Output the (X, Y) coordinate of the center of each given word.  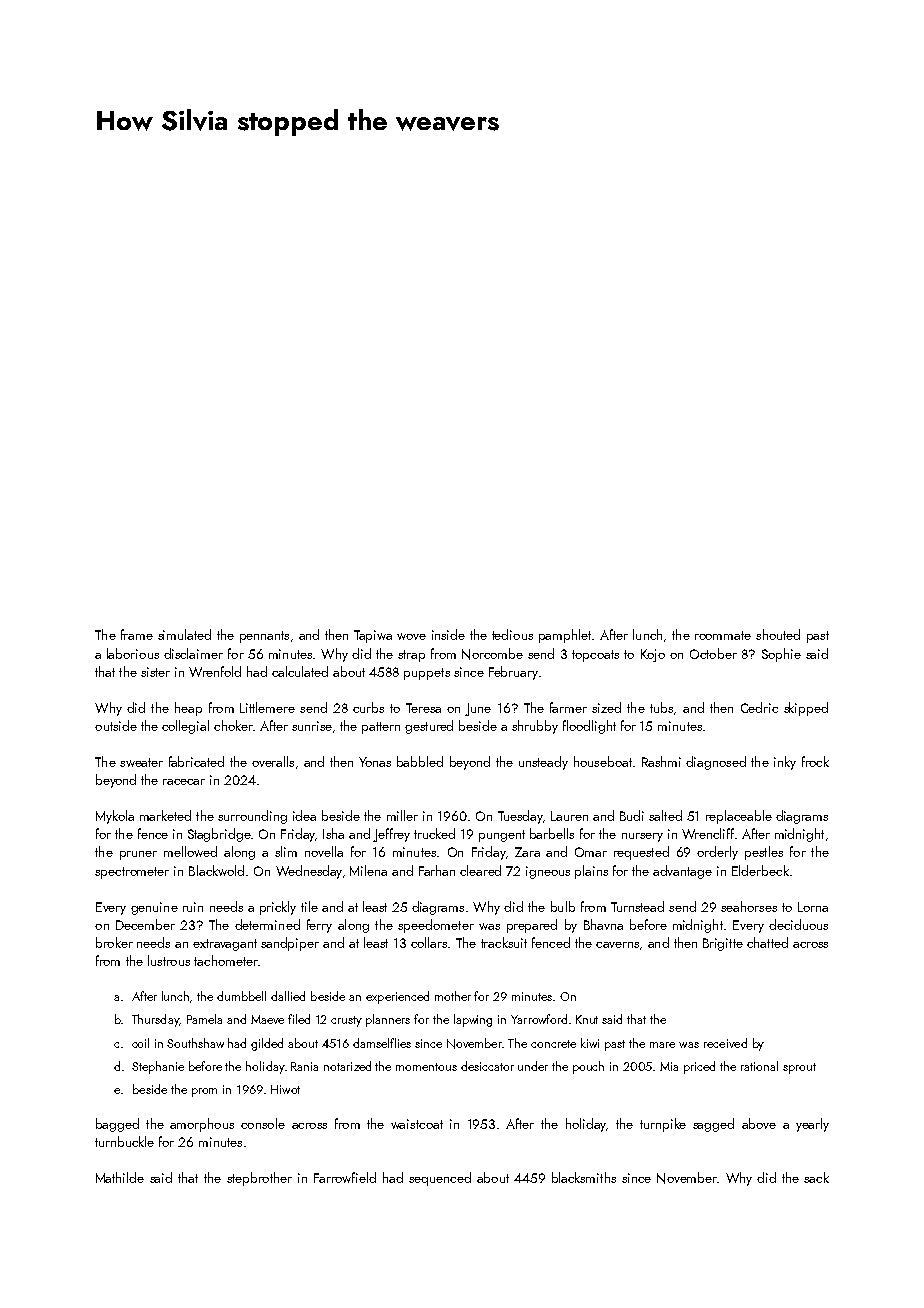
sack (816, 1177)
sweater (141, 762)
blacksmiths (584, 1177)
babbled (420, 761)
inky (785, 763)
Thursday (155, 1020)
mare (662, 1045)
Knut (587, 1019)
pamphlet (565, 636)
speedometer (436, 926)
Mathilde (120, 1177)
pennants (264, 637)
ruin (193, 907)
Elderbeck (760, 870)
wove (411, 636)
